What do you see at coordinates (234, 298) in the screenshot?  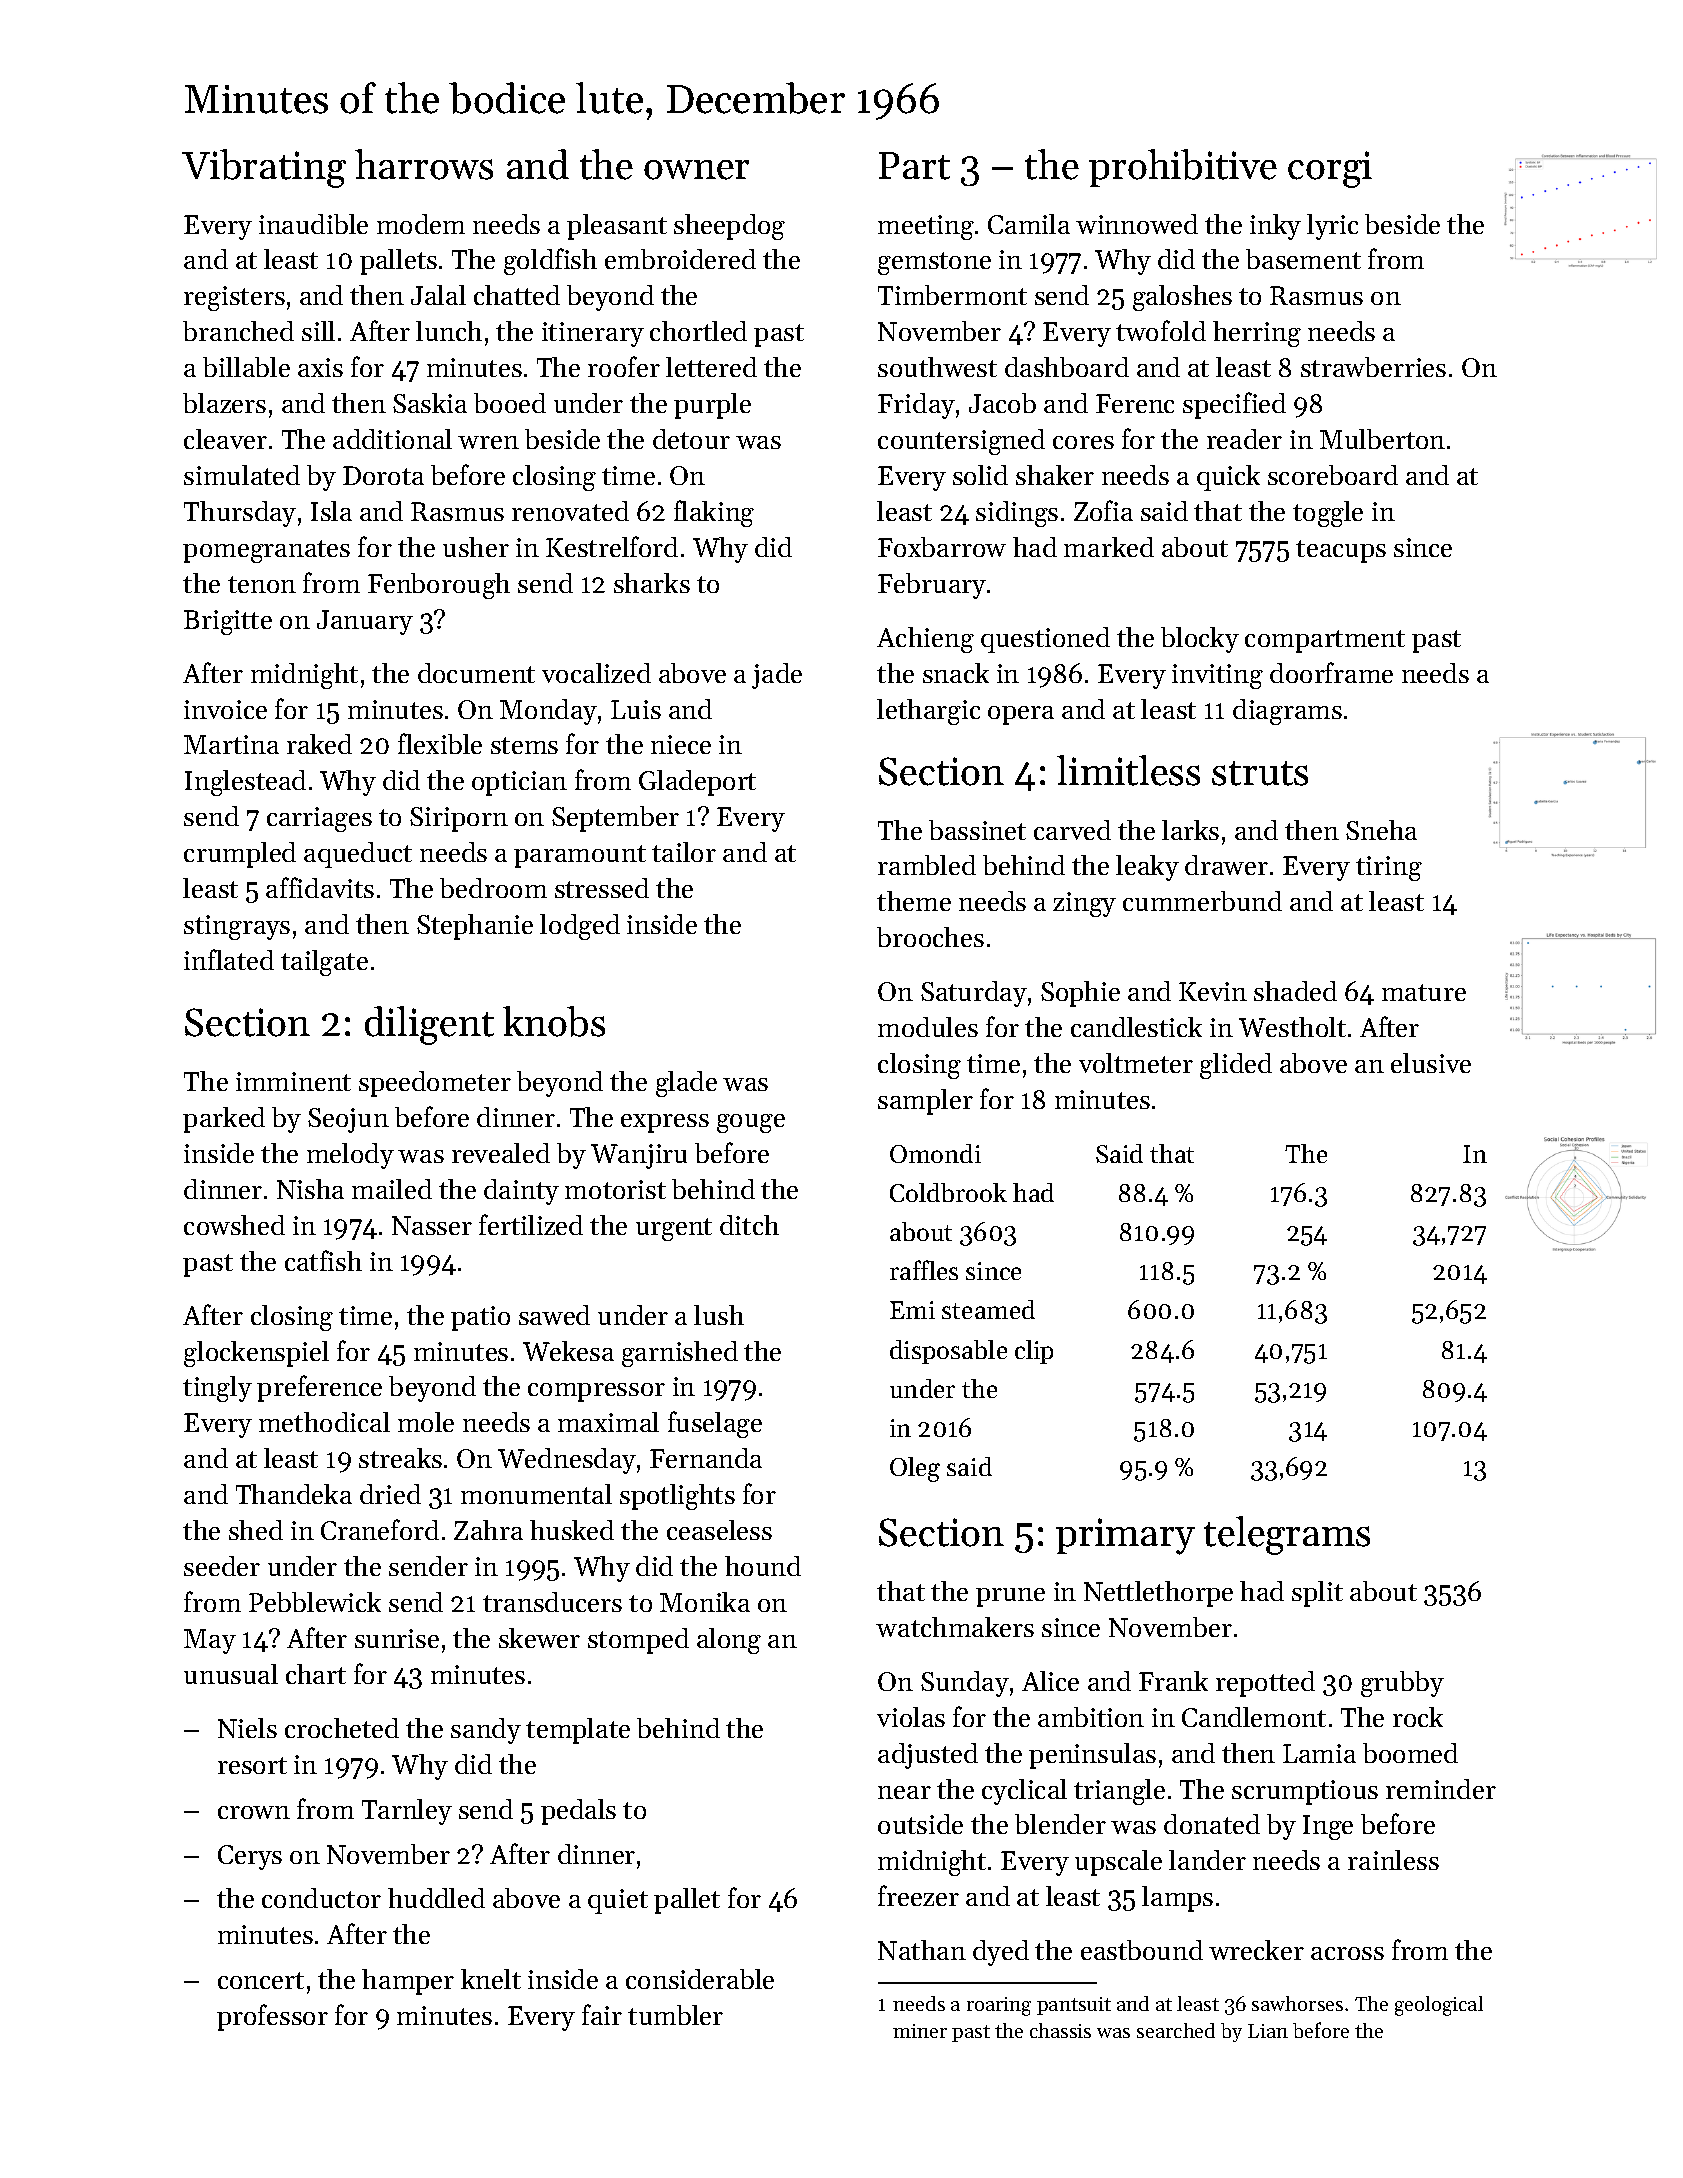 I see `registers` at bounding box center [234, 298].
